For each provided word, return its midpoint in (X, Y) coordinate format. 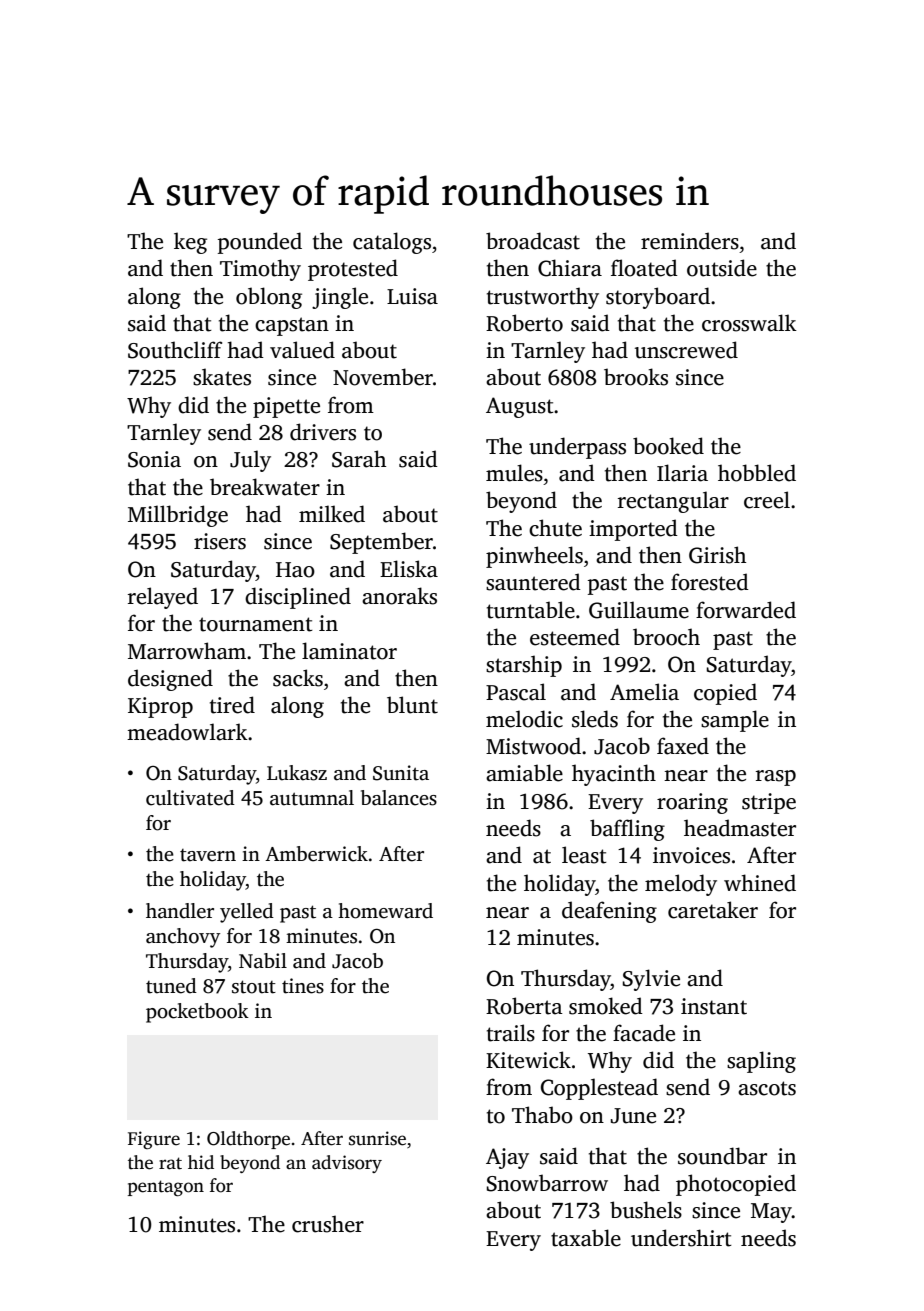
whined (760, 883)
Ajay (507, 1158)
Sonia (154, 459)
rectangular (673, 502)
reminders (690, 241)
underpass (577, 448)
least (584, 855)
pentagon (166, 1188)
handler (180, 911)
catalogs (392, 243)
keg (190, 243)
